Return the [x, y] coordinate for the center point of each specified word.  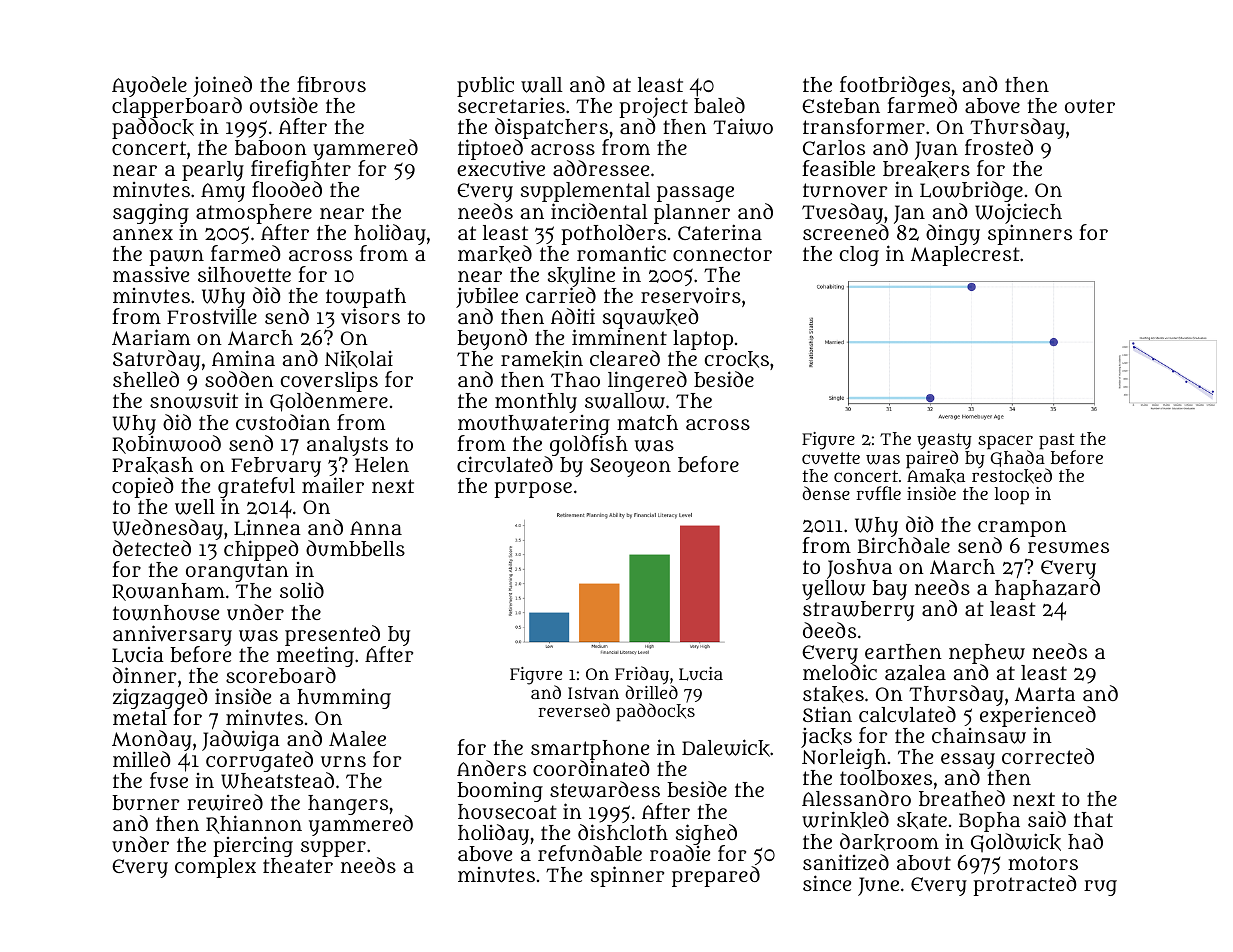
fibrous [331, 84]
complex [215, 868]
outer [1090, 106]
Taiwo [743, 126]
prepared [716, 876]
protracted [1025, 885]
